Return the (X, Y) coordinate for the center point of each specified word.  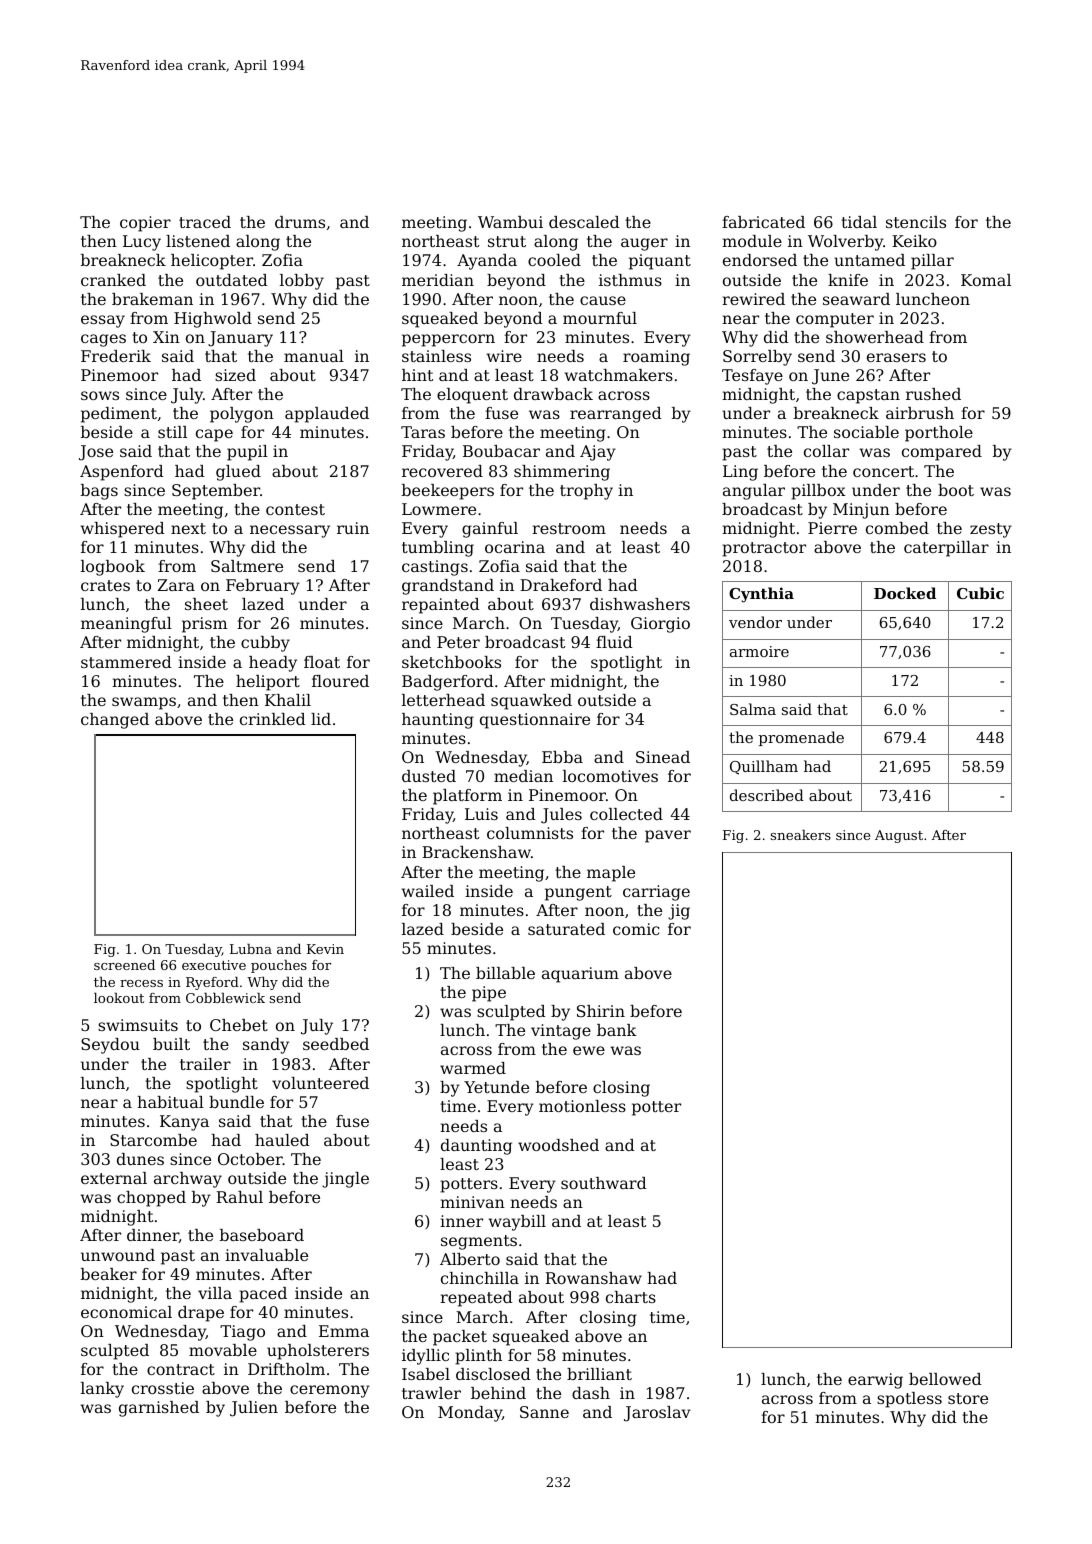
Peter (458, 642)
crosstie (163, 1388)
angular (754, 492)
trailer (205, 1064)
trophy (586, 492)
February (263, 587)
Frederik (116, 356)
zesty (991, 530)
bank (617, 1030)
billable (505, 973)
